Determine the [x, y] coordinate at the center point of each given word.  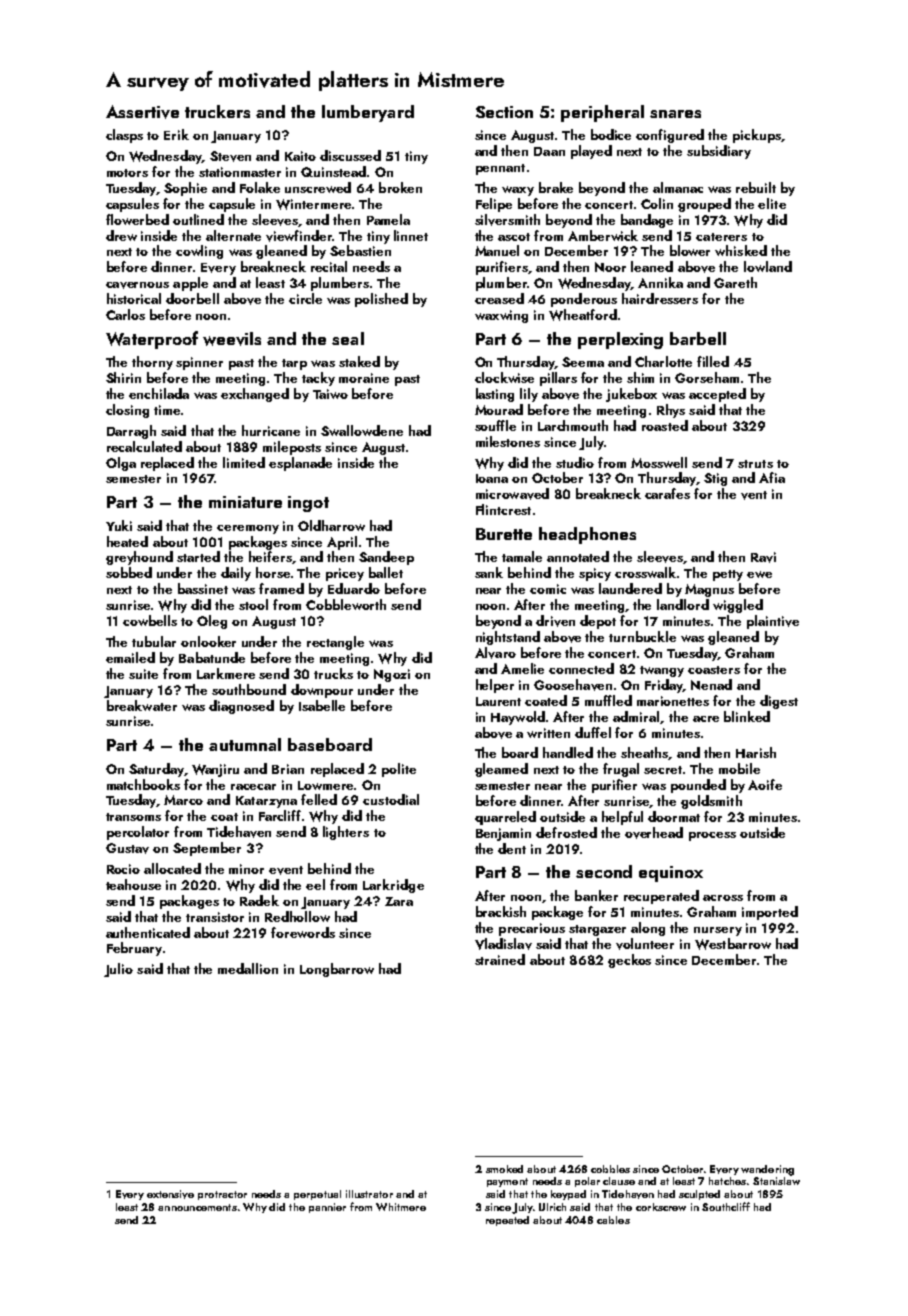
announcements [197, 1207]
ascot [514, 237]
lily [529, 395]
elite [772, 203]
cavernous [137, 285]
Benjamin [503, 834]
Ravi [763, 557]
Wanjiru [215, 770]
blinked [747, 716]
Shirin [123, 377]
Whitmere [401, 1207]
